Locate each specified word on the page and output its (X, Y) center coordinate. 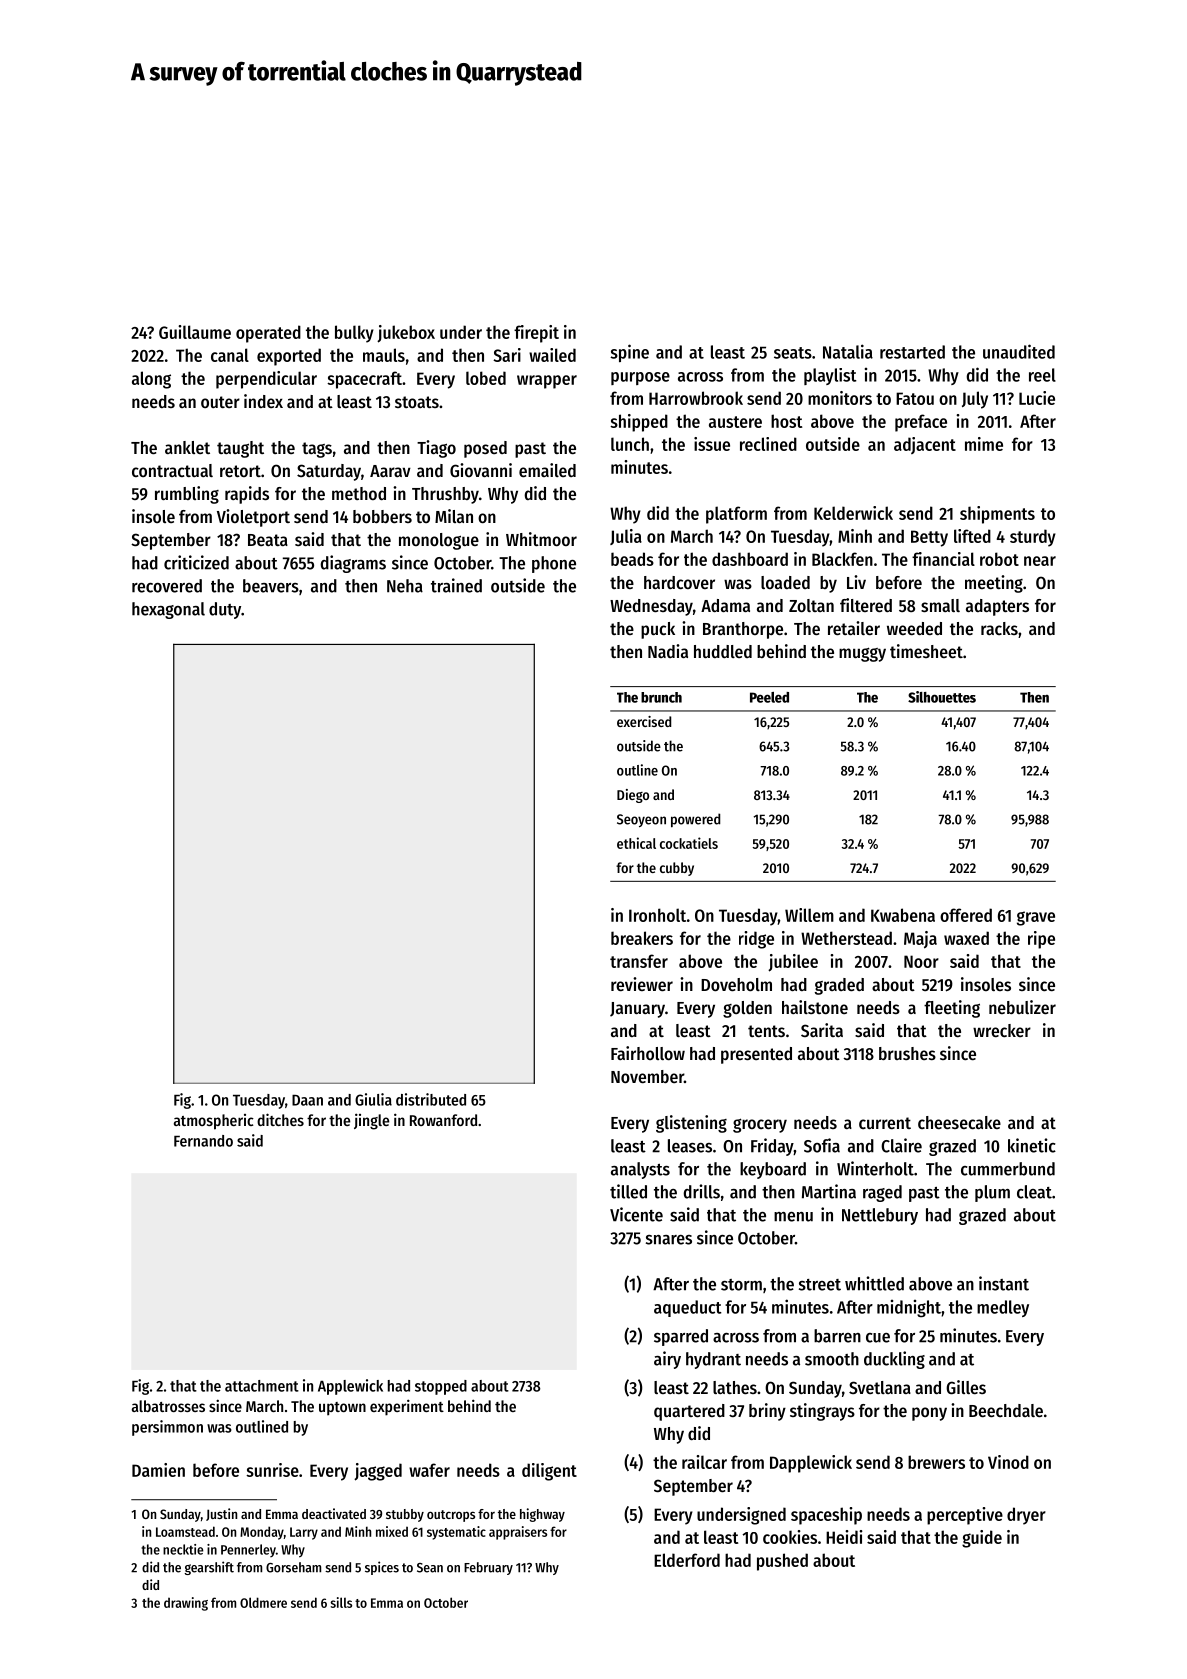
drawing (186, 1604)
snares (669, 1240)
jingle (371, 1121)
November (647, 1076)
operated (268, 334)
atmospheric (214, 1122)
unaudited (1019, 351)
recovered (167, 586)
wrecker (1002, 1030)
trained (456, 585)
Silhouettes (942, 697)
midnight (909, 1309)
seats (793, 353)
